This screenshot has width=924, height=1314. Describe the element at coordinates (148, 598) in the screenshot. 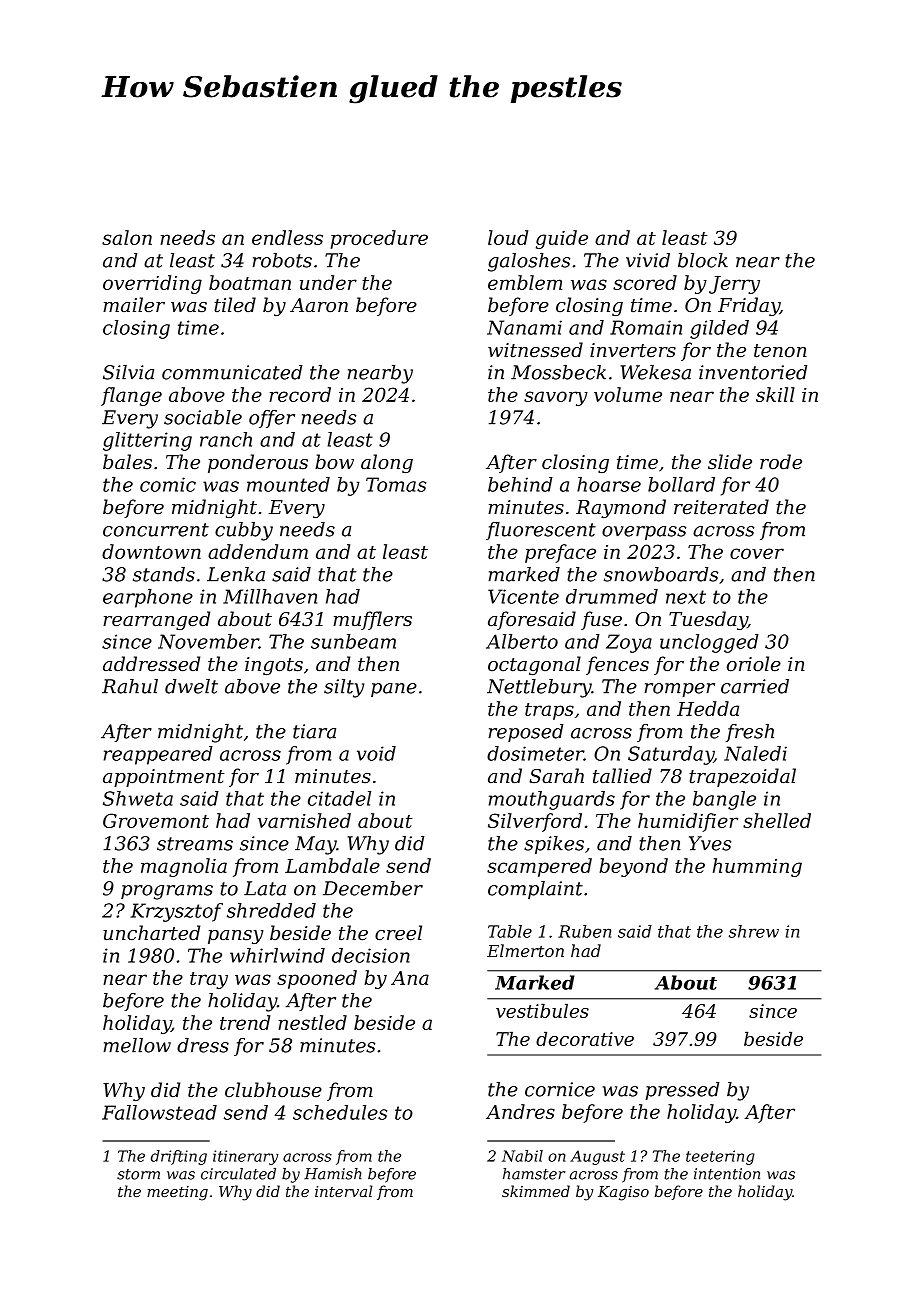

I see `earphone` at that location.
